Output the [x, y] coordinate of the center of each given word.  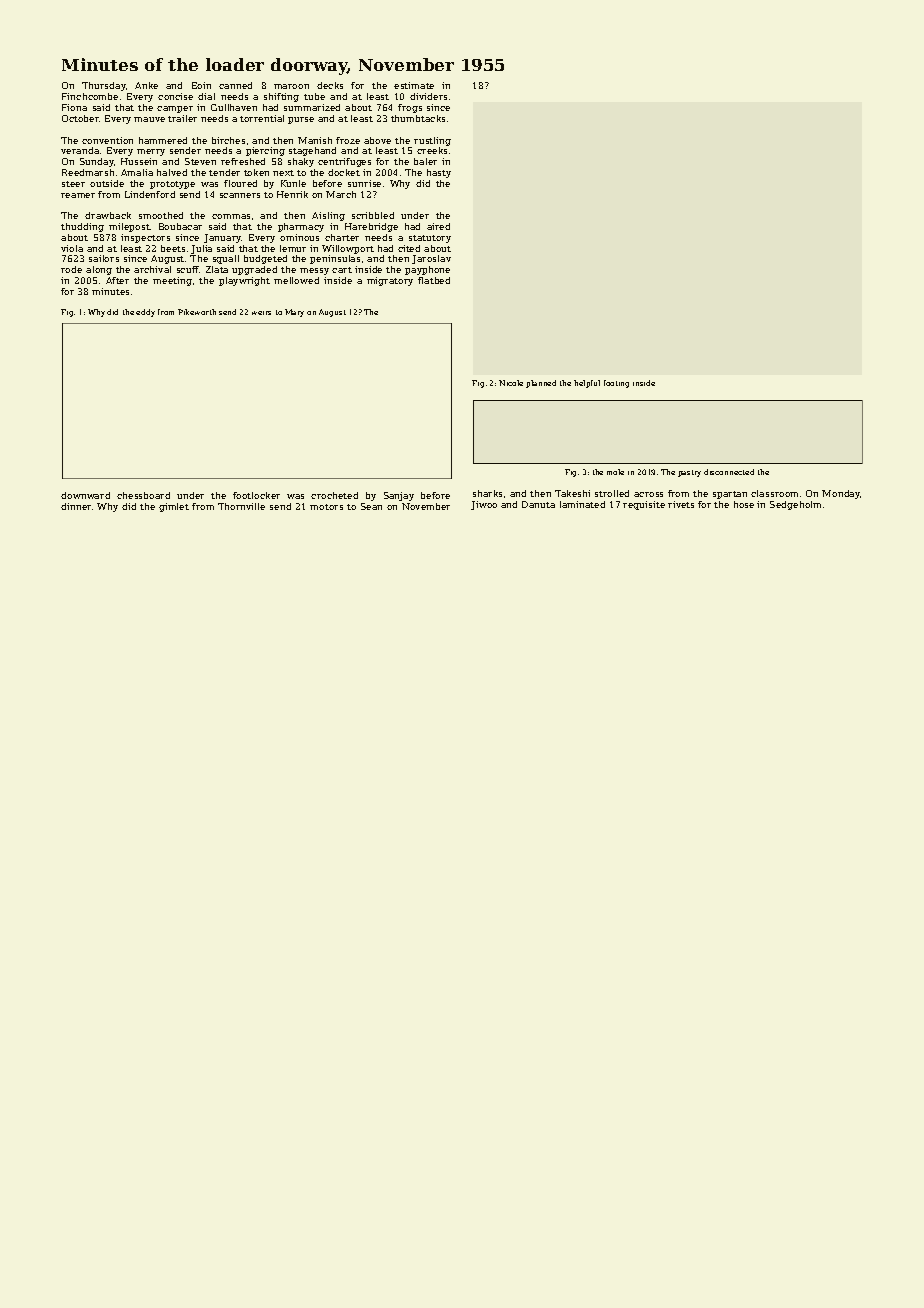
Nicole [511, 383]
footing [616, 384]
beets [173, 248]
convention [107, 140]
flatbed [434, 280]
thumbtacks [418, 118]
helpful [587, 384]
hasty [439, 173]
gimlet [174, 507]
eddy [145, 313]
